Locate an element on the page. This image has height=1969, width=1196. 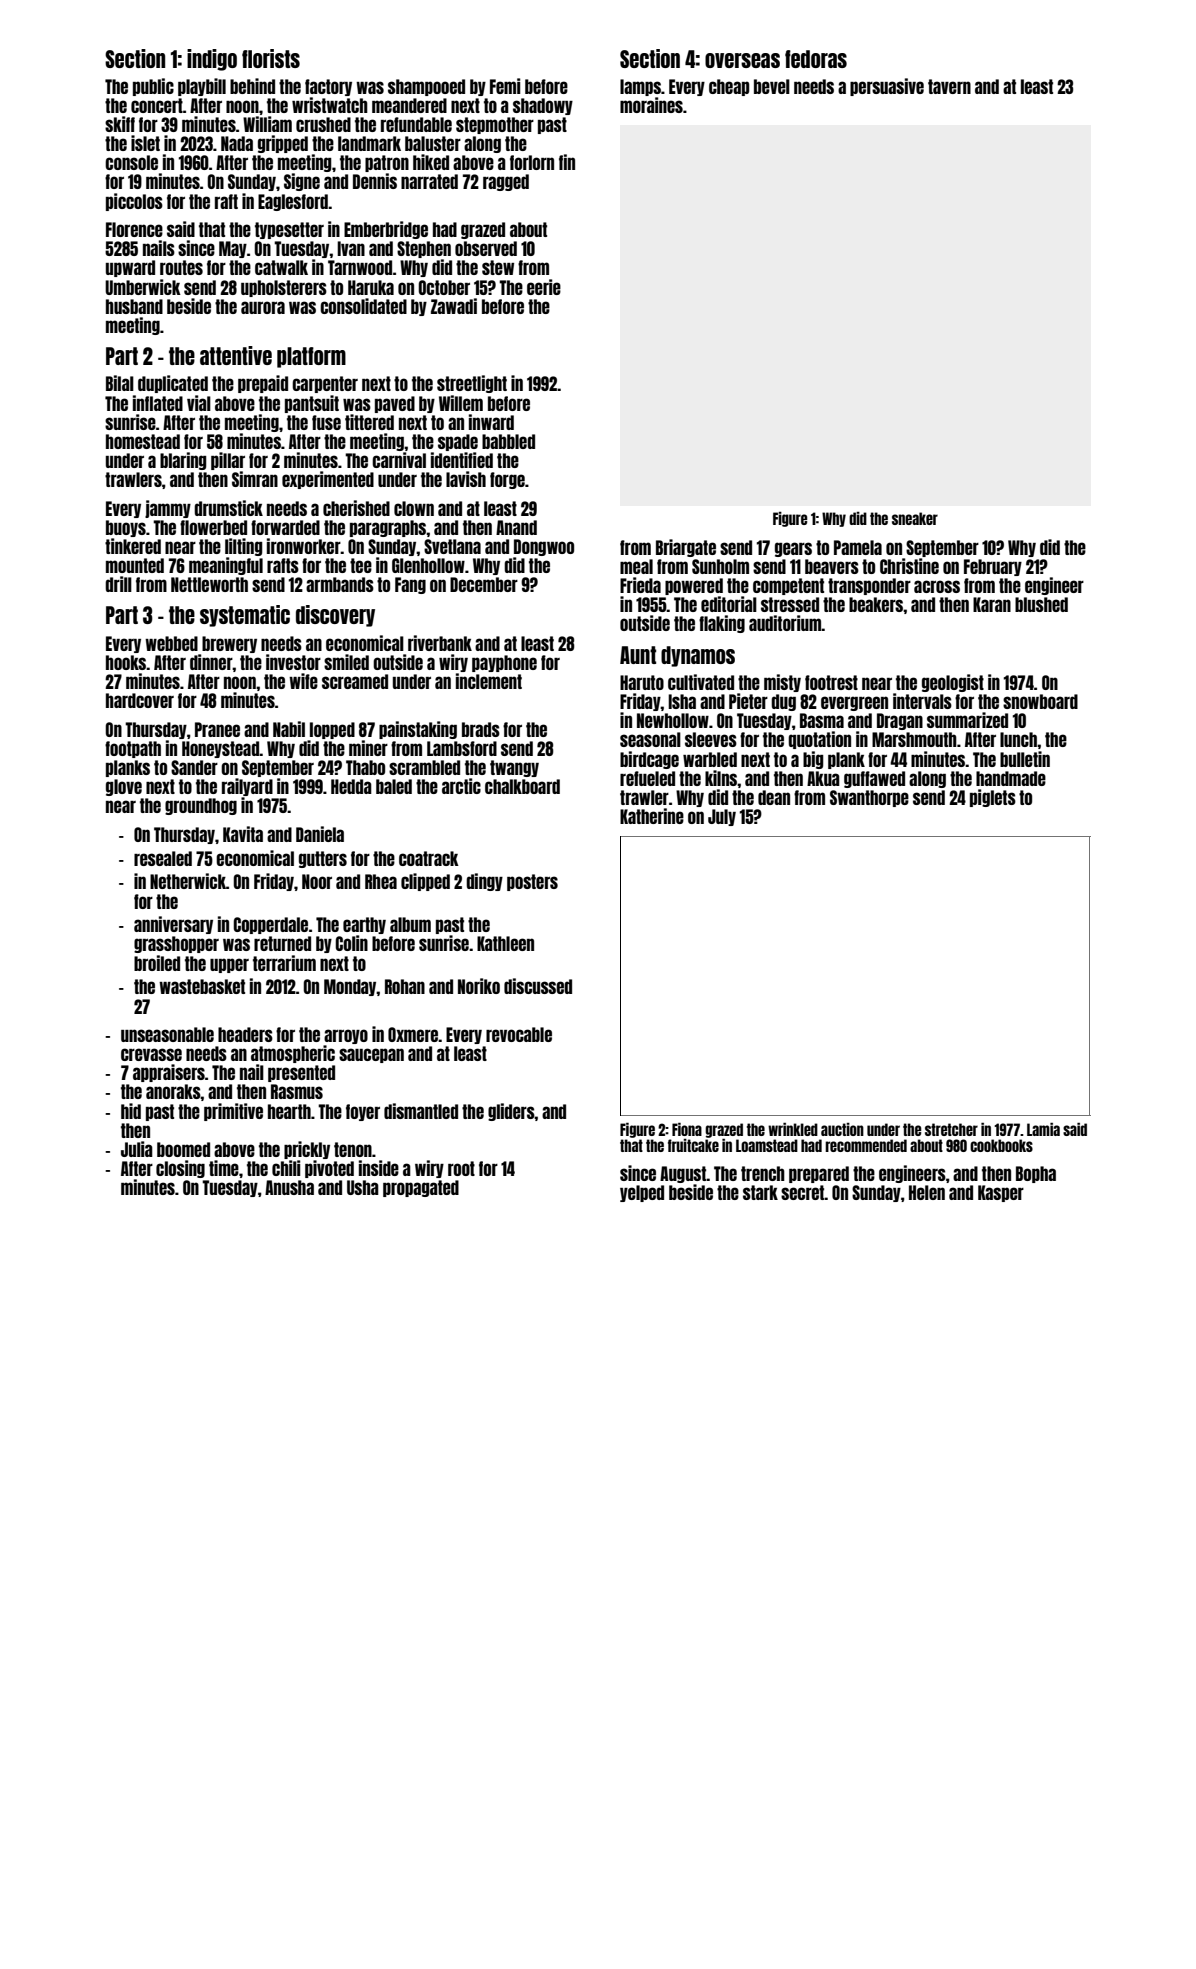
forwarded is located at coordinates (285, 527).
